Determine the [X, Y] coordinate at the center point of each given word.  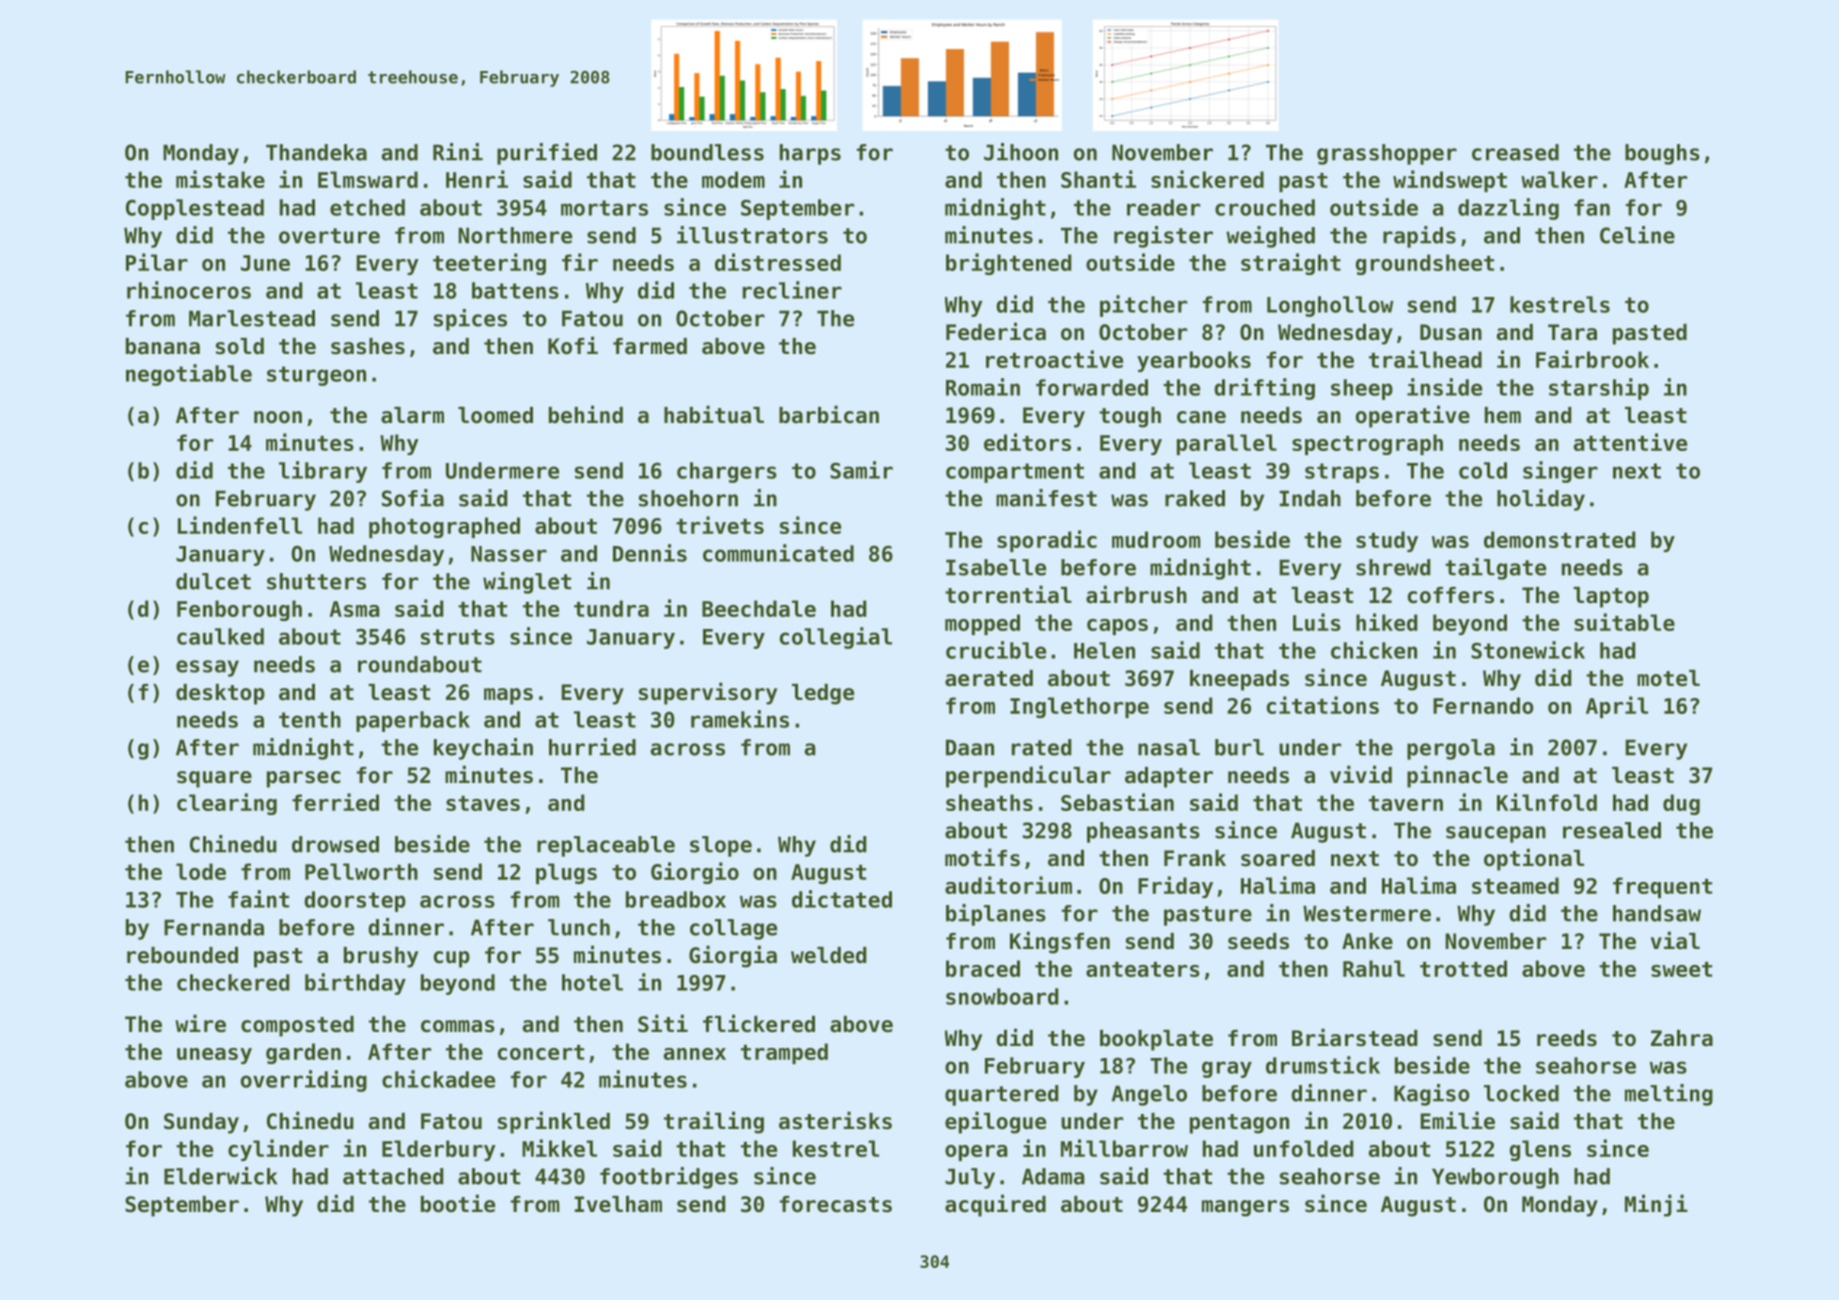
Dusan [1451, 332]
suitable [1624, 622]
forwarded [1092, 387]
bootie [458, 1203]
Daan [970, 747]
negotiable [189, 375]
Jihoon [1021, 152]
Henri [477, 179]
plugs [566, 873]
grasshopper [1387, 154]
